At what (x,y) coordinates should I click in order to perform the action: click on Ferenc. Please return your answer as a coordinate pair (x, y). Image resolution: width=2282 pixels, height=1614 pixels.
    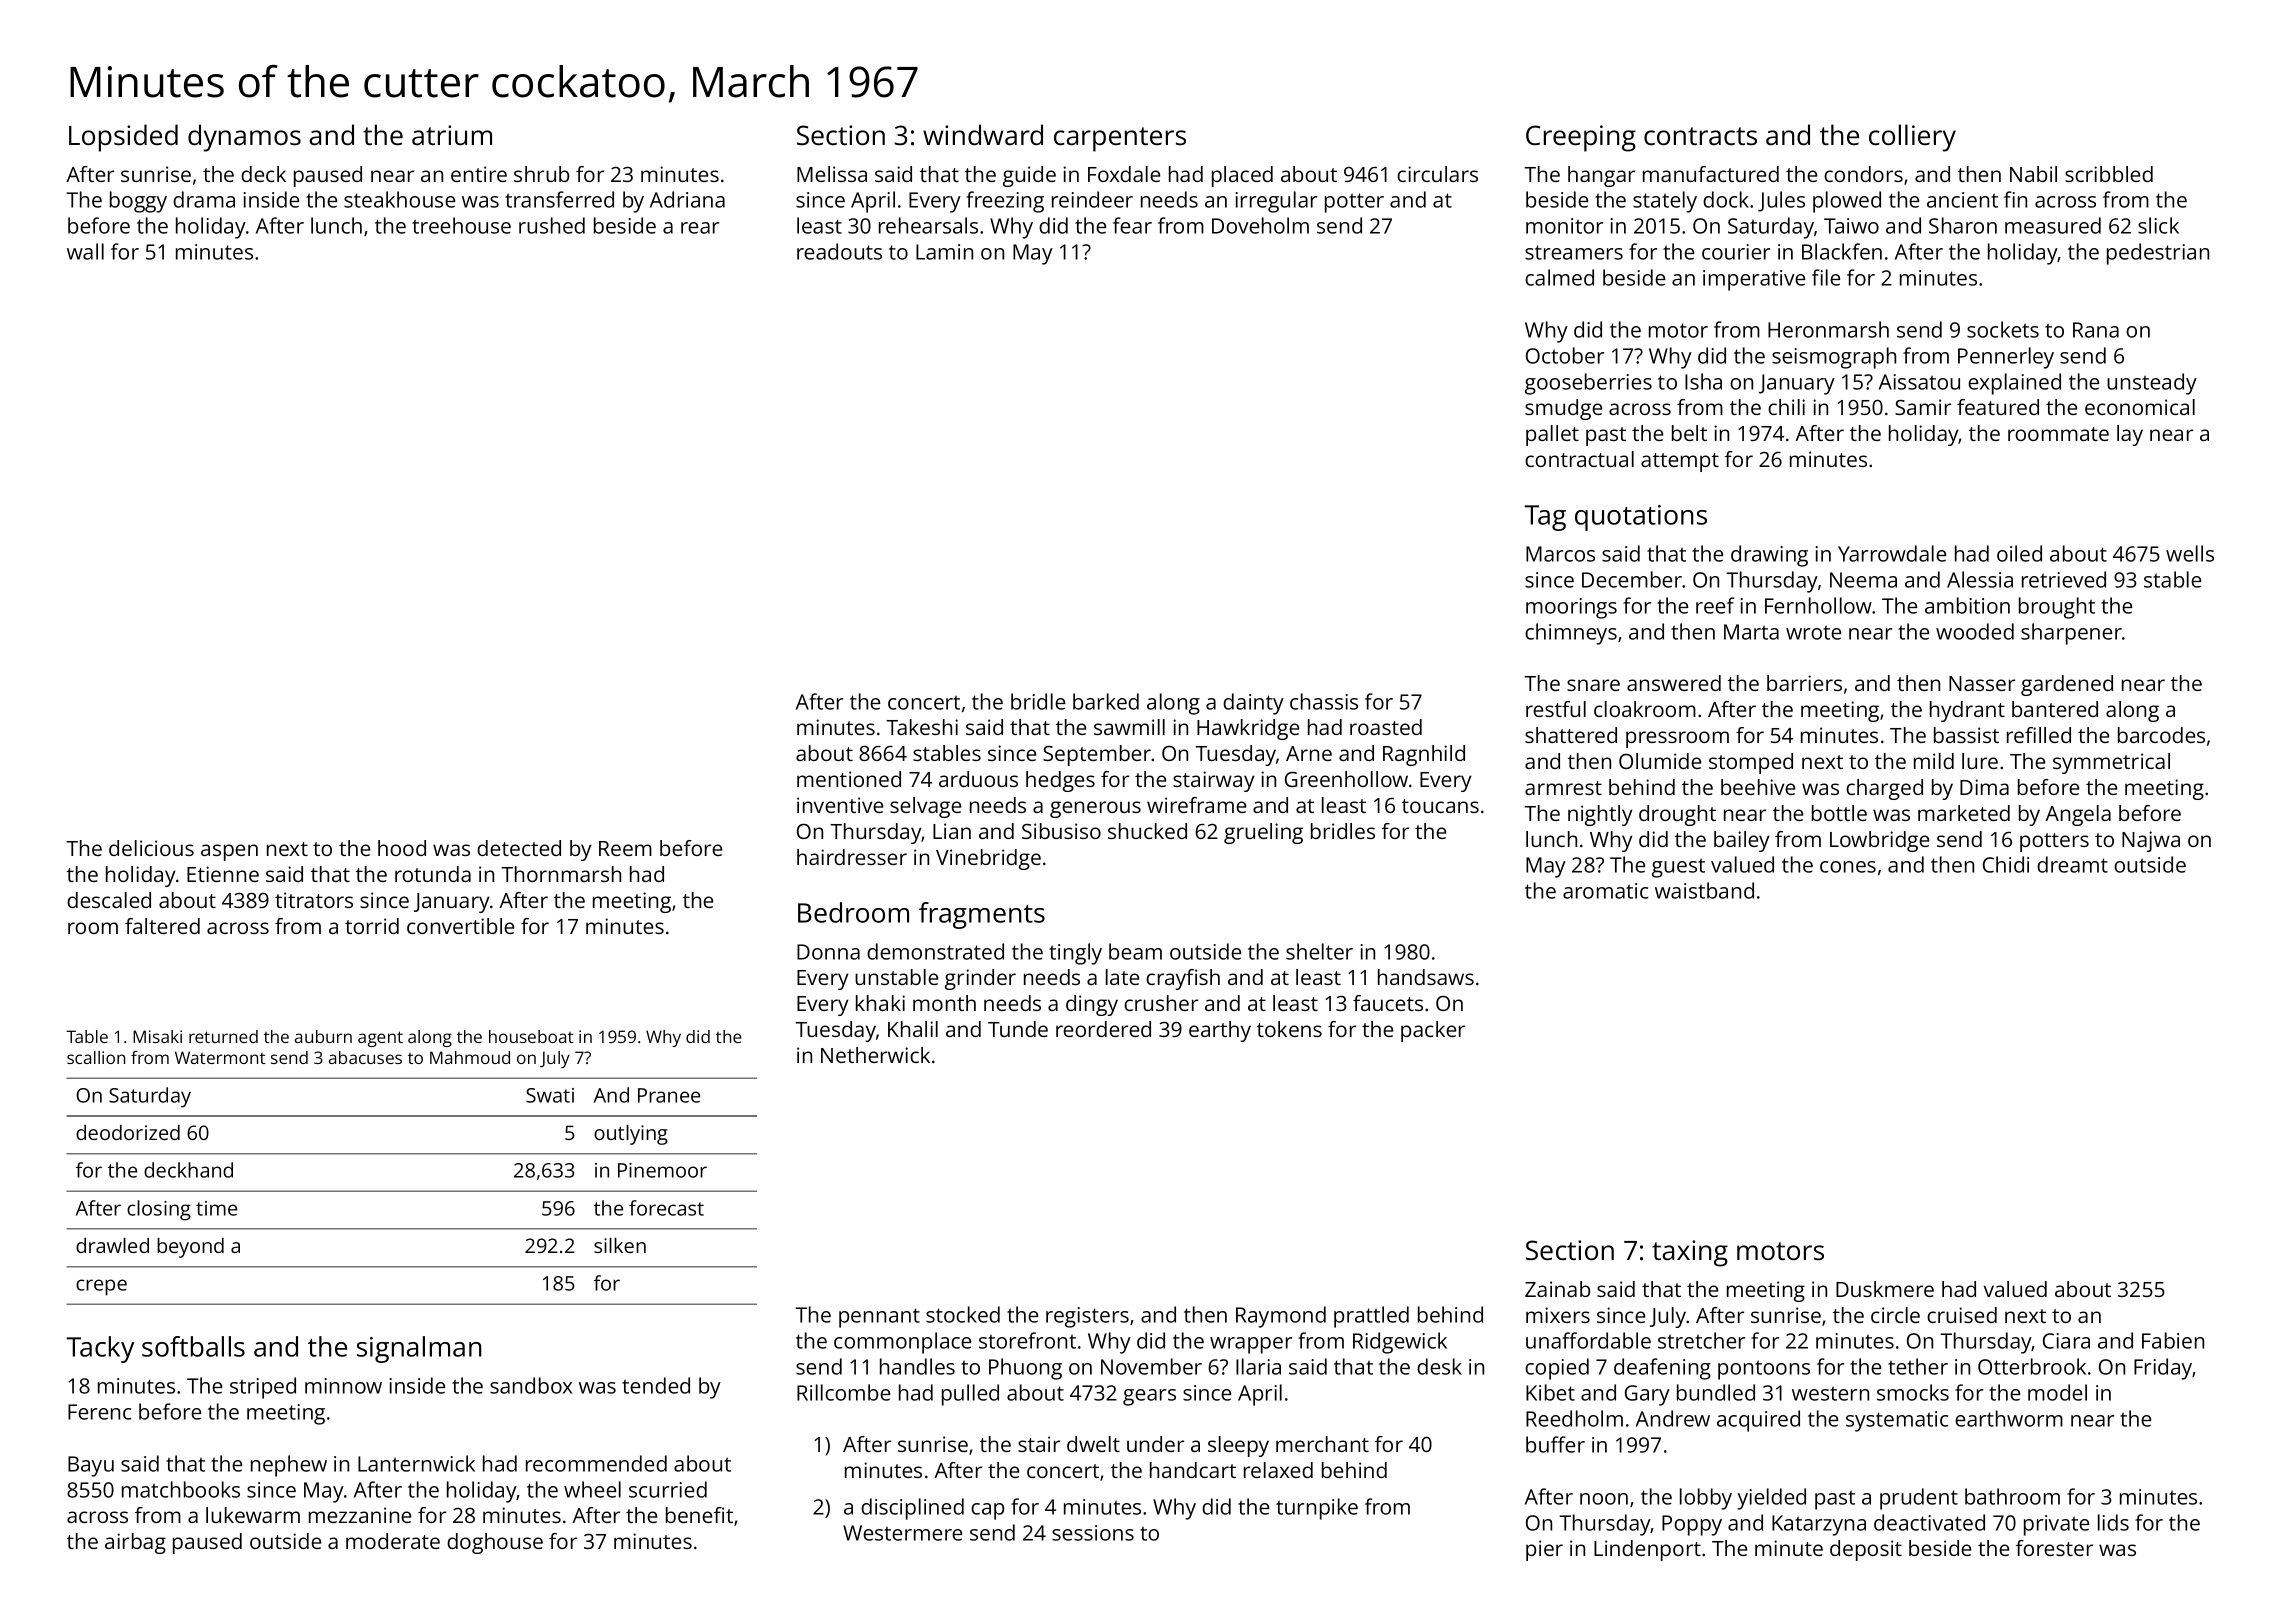
    Looking at the image, I should click on (99, 1412).
